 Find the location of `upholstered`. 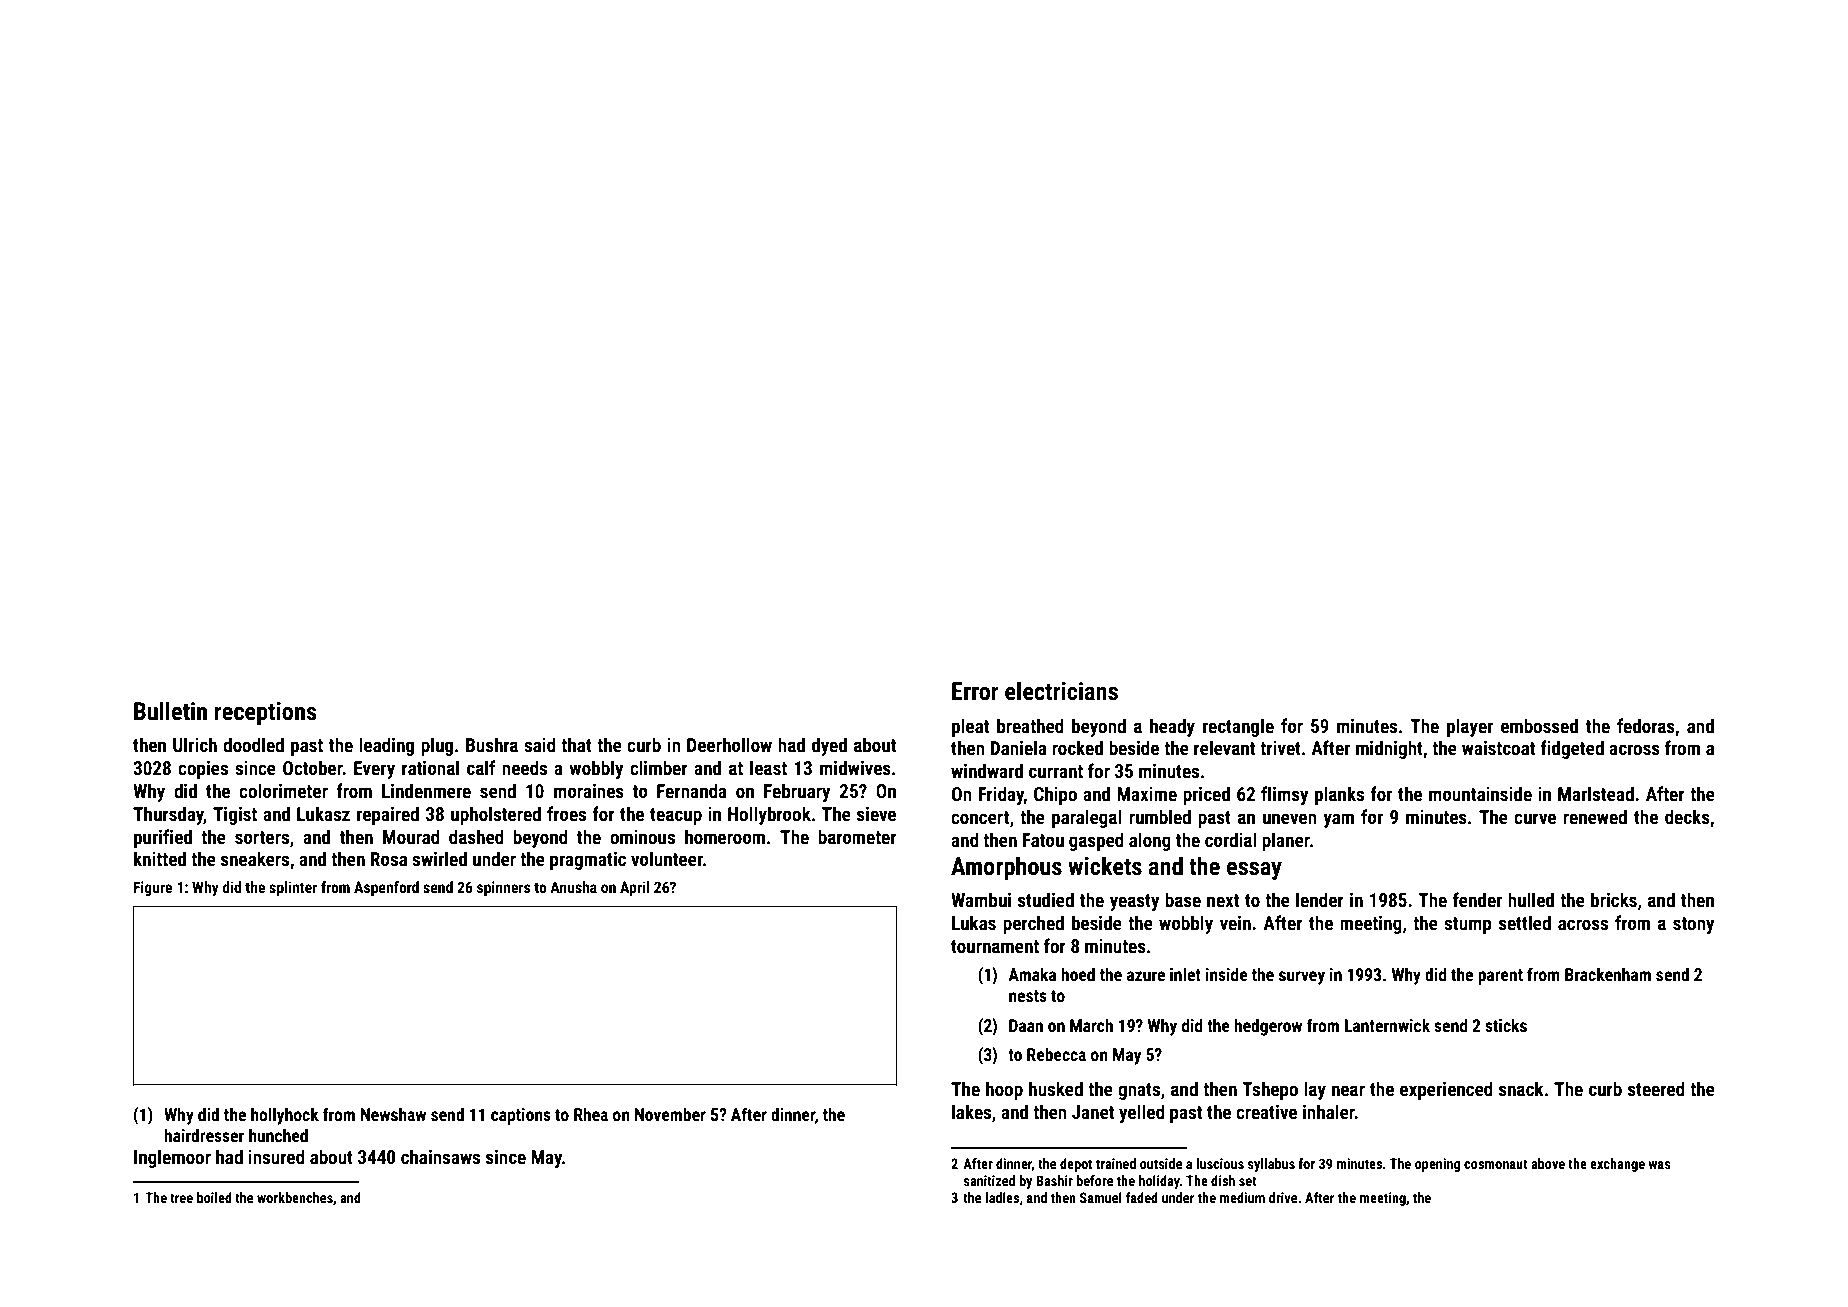

upholstered is located at coordinates (496, 815).
